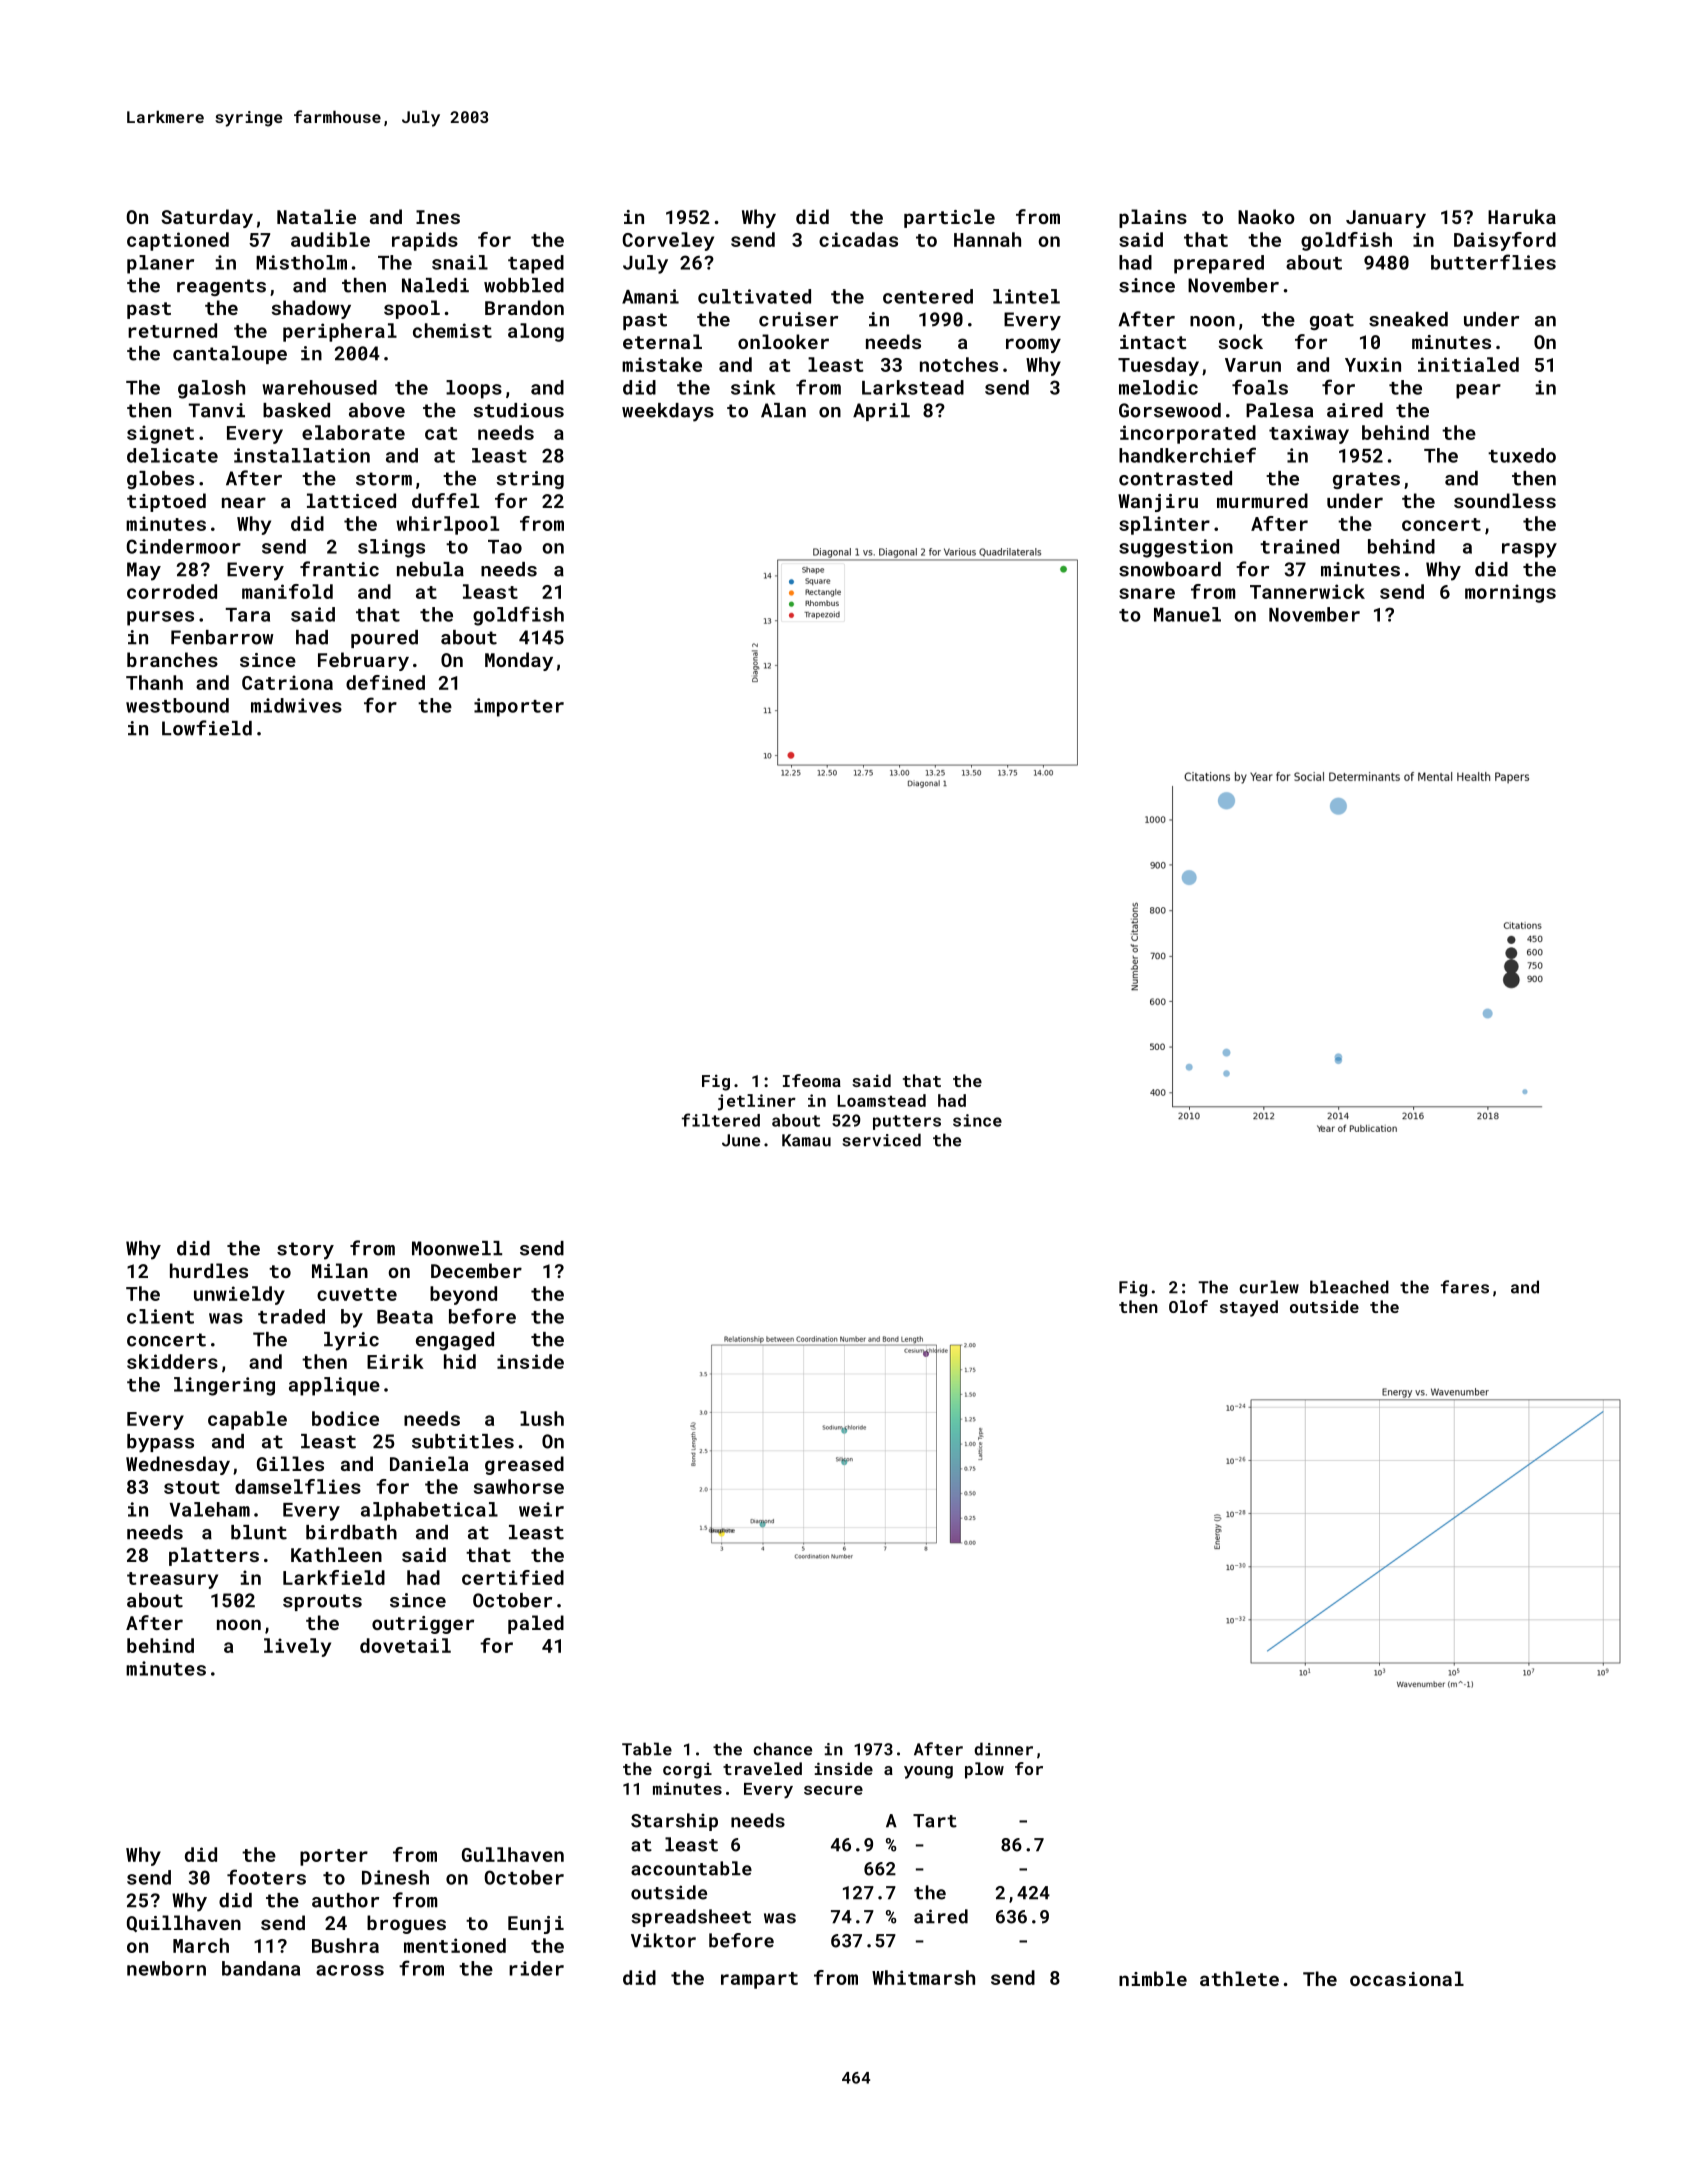 This screenshot has width=1683, height=2178. What do you see at coordinates (405, 1645) in the screenshot?
I see `dovetail` at bounding box center [405, 1645].
